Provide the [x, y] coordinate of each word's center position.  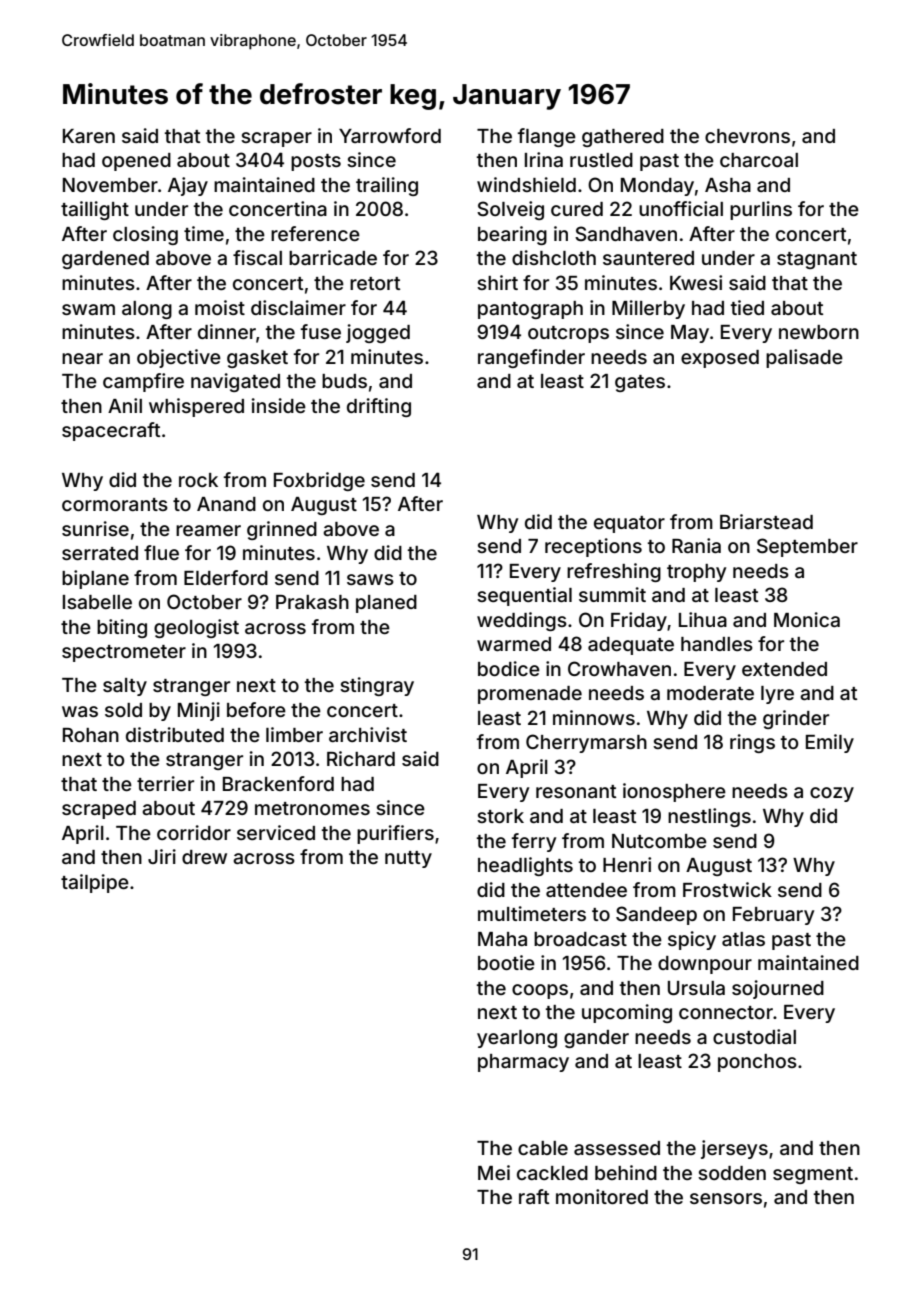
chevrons [747, 136]
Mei [494, 1172]
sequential [524, 596]
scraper [276, 139]
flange [547, 137]
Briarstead [766, 521]
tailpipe [95, 883]
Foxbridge [319, 481]
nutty [408, 859]
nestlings [709, 817]
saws [370, 579]
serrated [100, 553]
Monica [807, 619]
